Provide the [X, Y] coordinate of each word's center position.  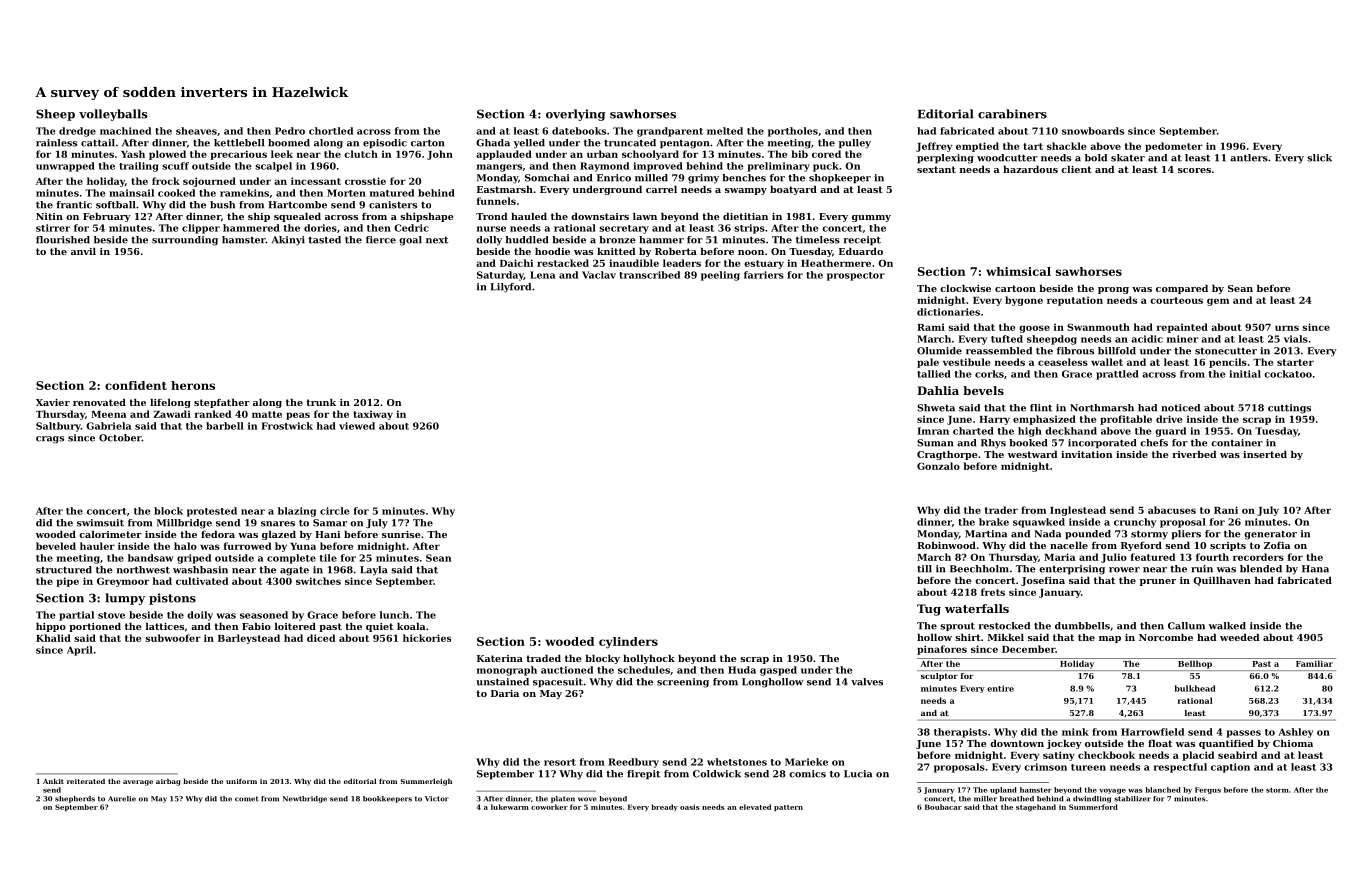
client [1076, 169]
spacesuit [558, 682]
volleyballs [113, 115]
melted [725, 131]
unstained [502, 682]
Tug [929, 610]
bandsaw [151, 558]
